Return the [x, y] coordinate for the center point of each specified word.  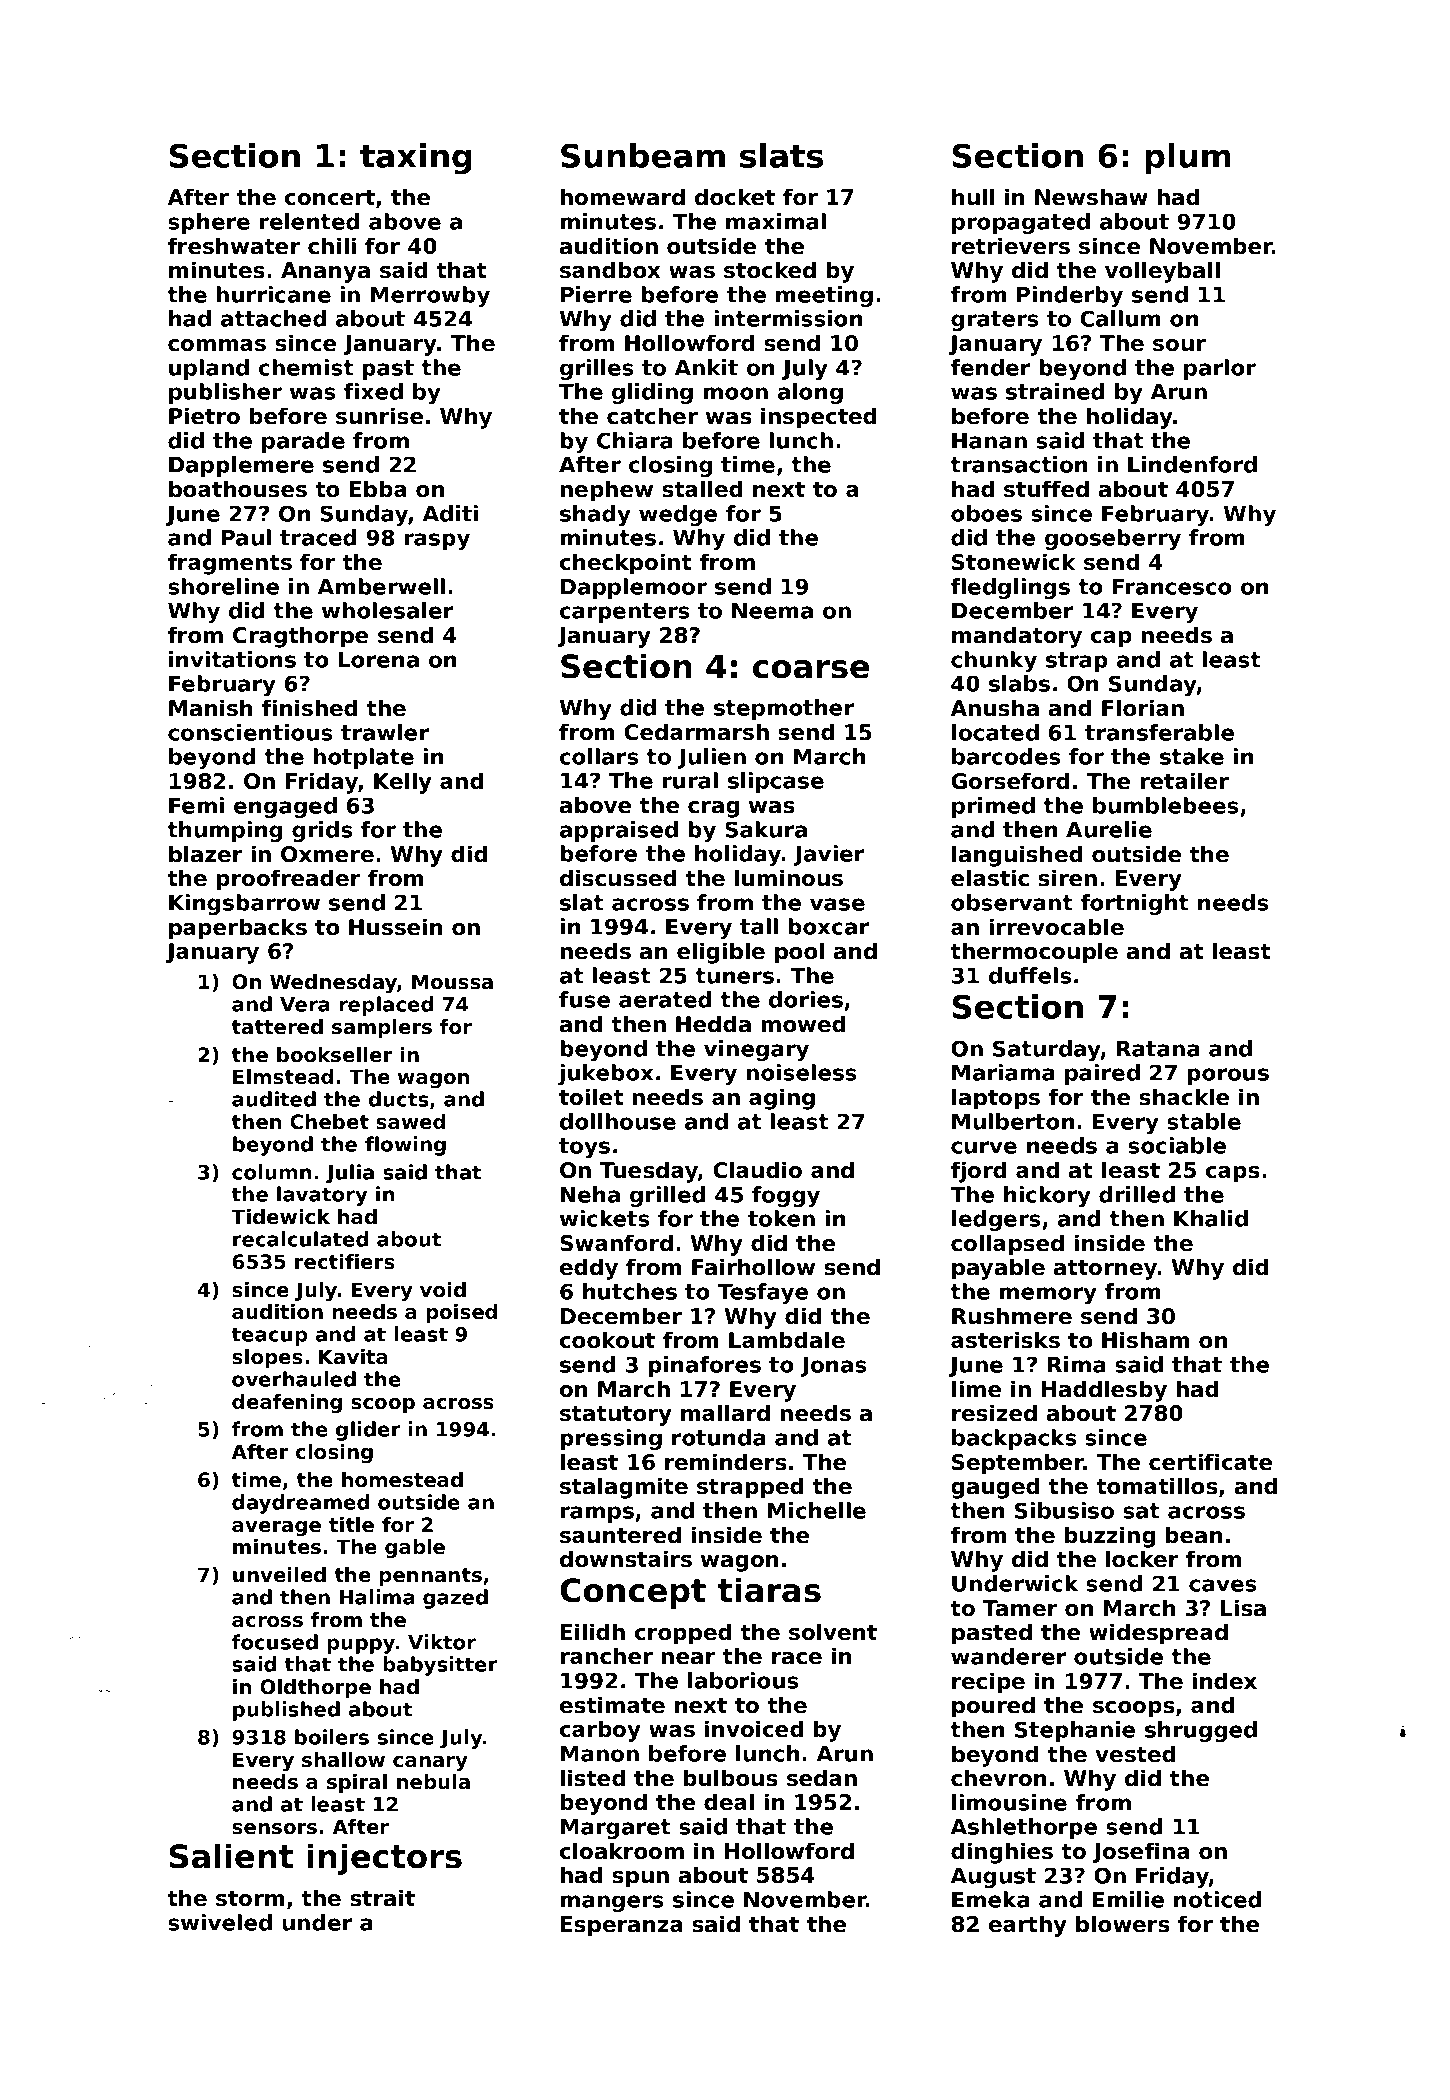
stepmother [784, 709]
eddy [589, 1269]
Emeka [991, 1899]
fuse [584, 999]
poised [461, 1313]
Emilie [1128, 1899]
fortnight [1135, 904]
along [810, 393]
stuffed [1046, 489]
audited [274, 1099]
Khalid [1211, 1218]
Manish [210, 708]
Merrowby [430, 296]
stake [1192, 756]
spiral [357, 1783]
